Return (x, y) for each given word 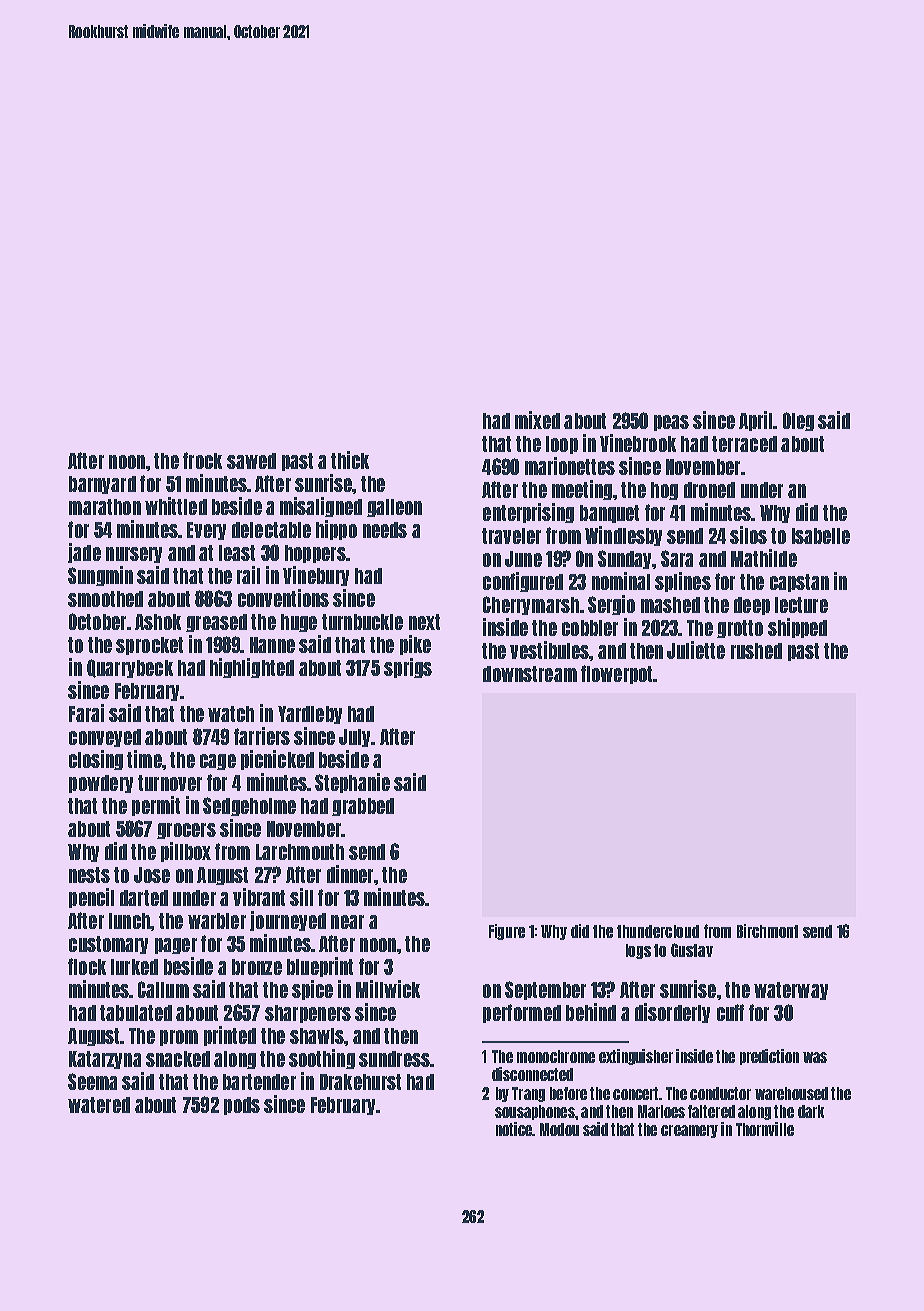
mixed (537, 420)
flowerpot (616, 674)
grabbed (363, 807)
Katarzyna (105, 1060)
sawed (251, 461)
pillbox (186, 852)
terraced (744, 444)
